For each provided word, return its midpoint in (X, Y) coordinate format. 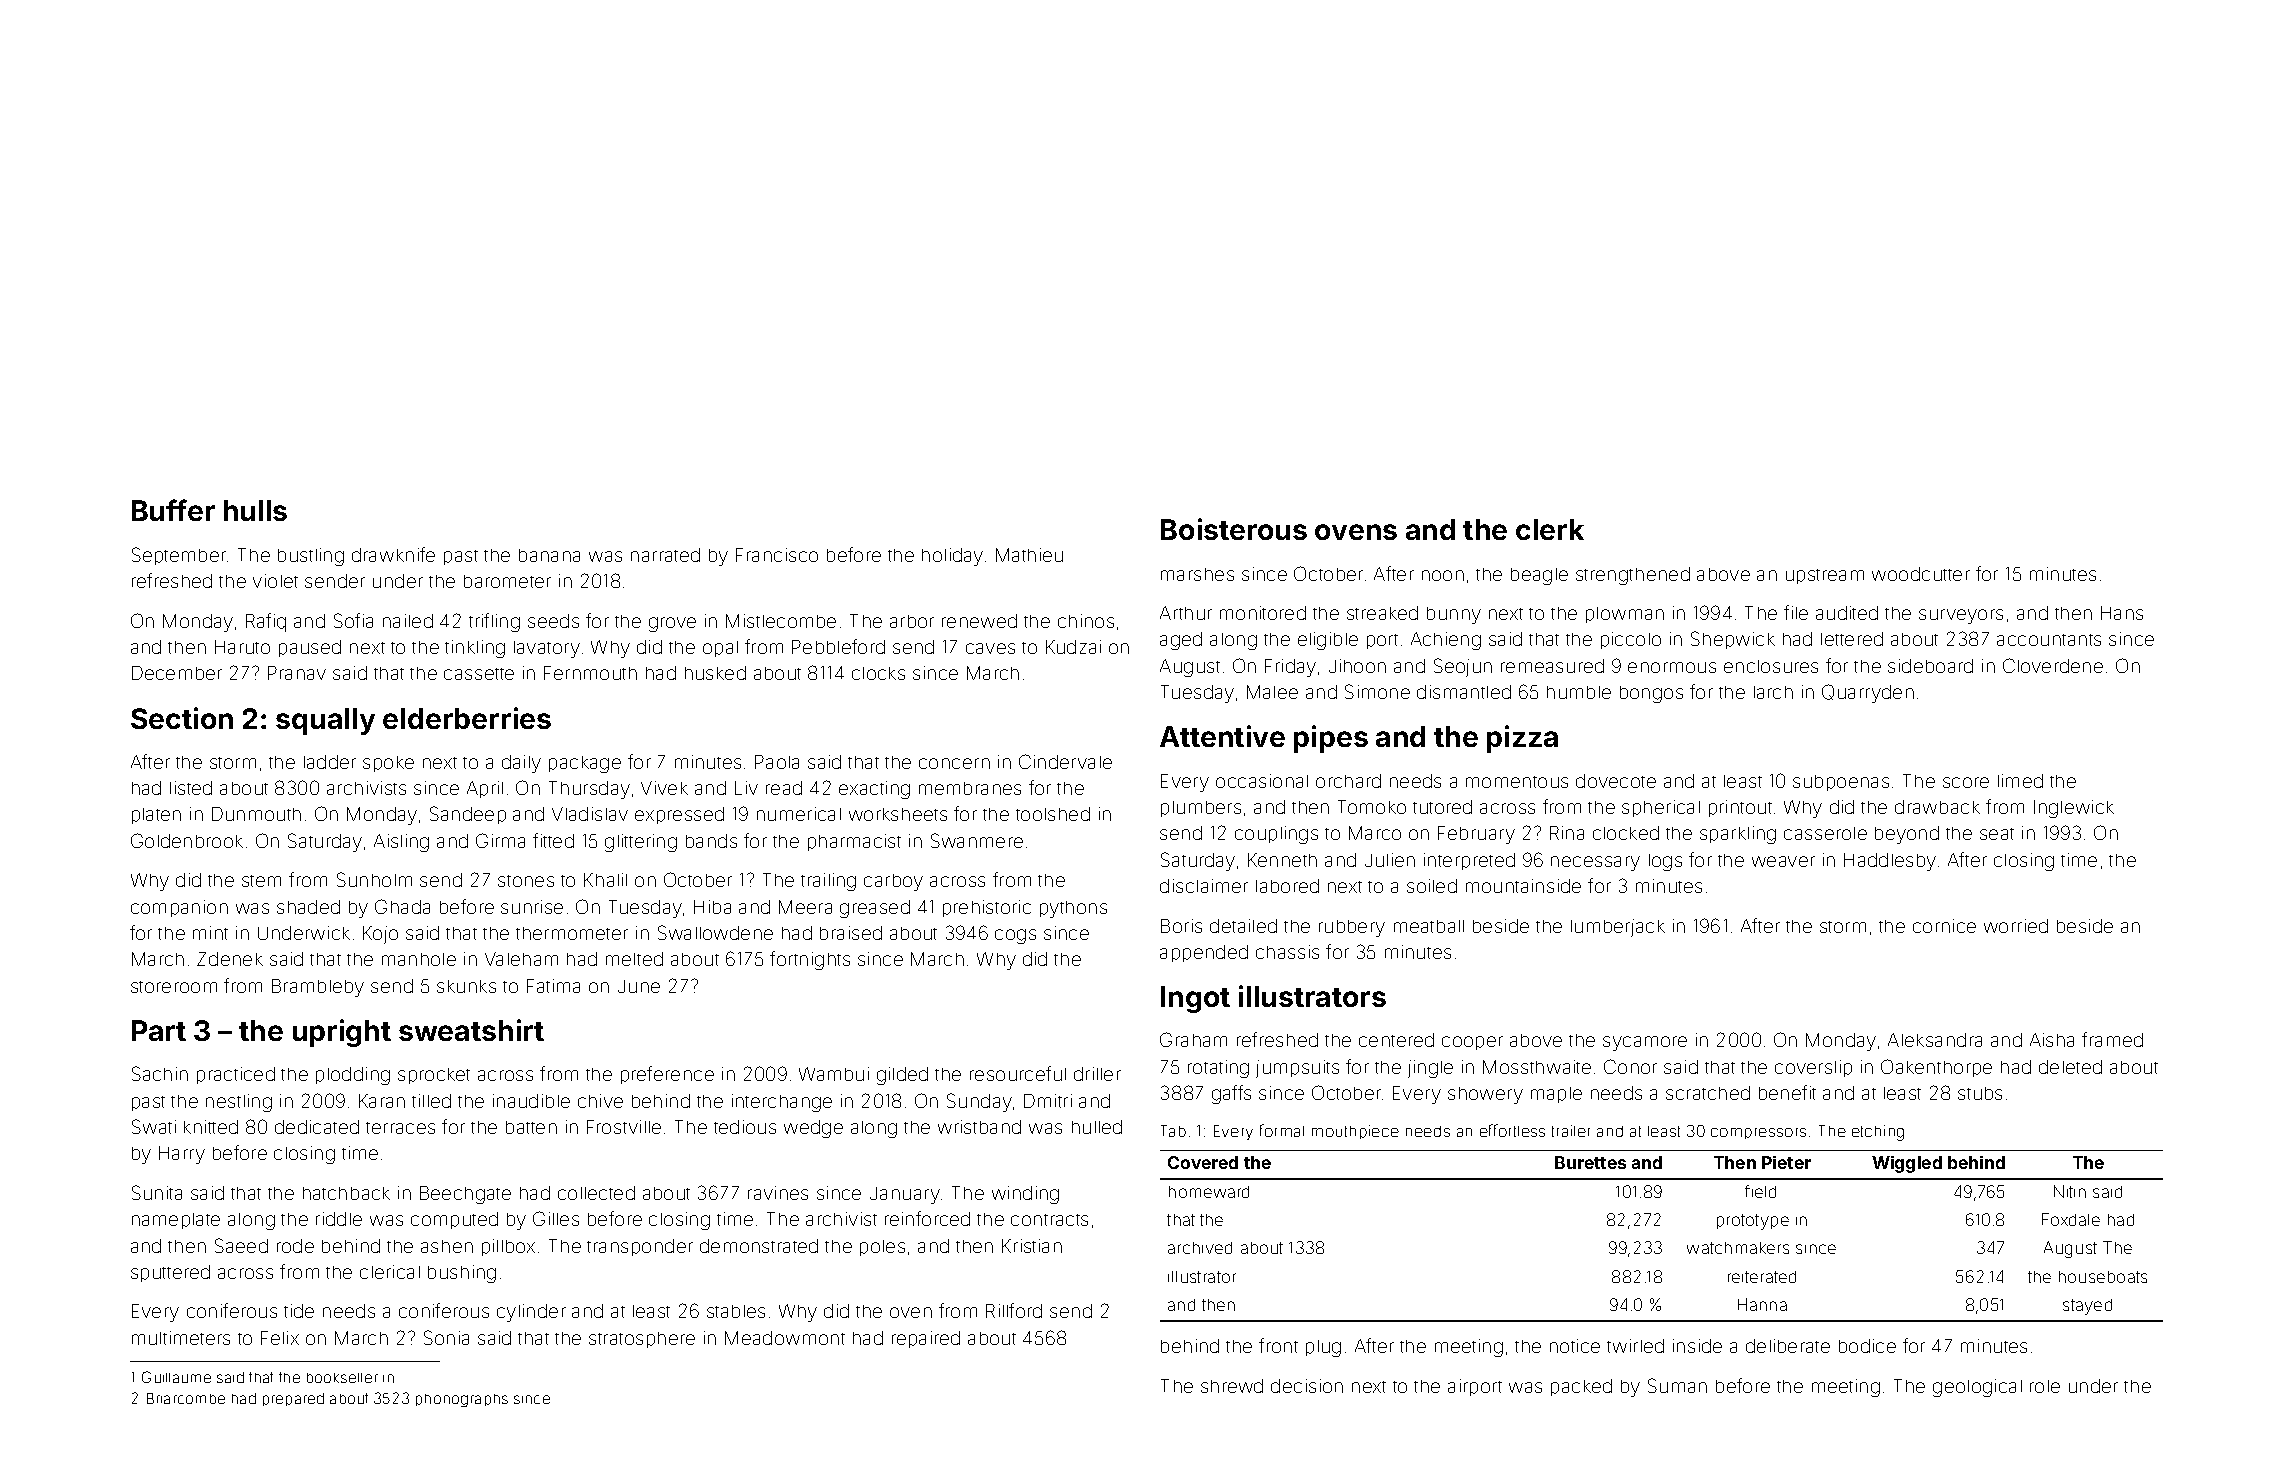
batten (531, 1127)
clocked (1626, 833)
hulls (255, 510)
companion (179, 908)
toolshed (1053, 814)
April (485, 789)
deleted (2070, 1067)
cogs (1015, 936)
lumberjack (1618, 928)
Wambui (834, 1074)
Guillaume (176, 1377)
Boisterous (1234, 529)
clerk (1550, 529)
